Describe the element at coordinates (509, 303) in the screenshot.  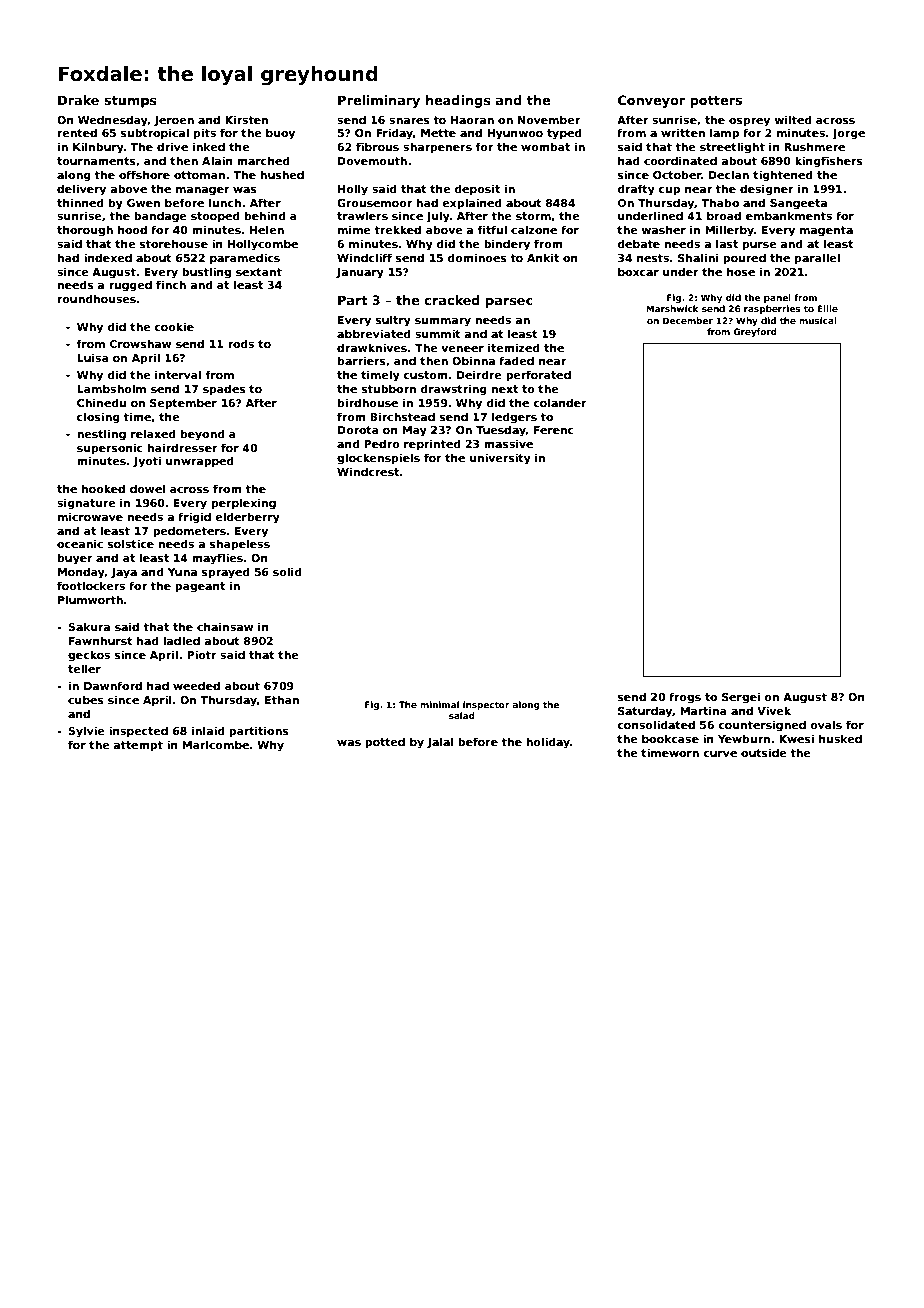
I see `parsec` at that location.
